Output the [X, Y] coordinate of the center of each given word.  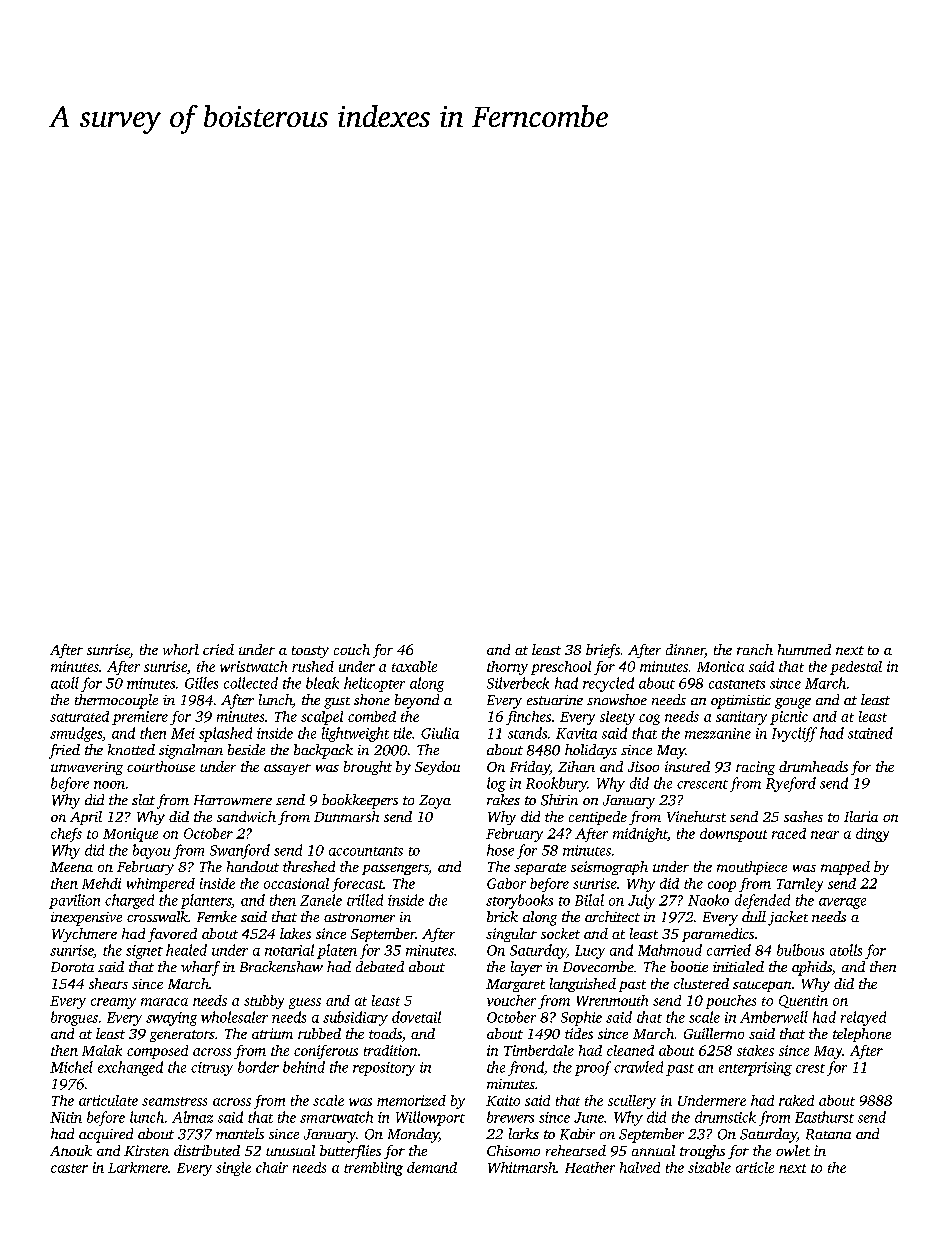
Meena [71, 867]
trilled [365, 900]
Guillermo [714, 1033]
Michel [71, 1067]
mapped [845, 868]
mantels [240, 1133]
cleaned [630, 1050]
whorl [181, 649]
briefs [603, 651]
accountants [366, 851]
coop [722, 886]
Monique [130, 835]
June [589, 1117]
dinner [685, 651]
